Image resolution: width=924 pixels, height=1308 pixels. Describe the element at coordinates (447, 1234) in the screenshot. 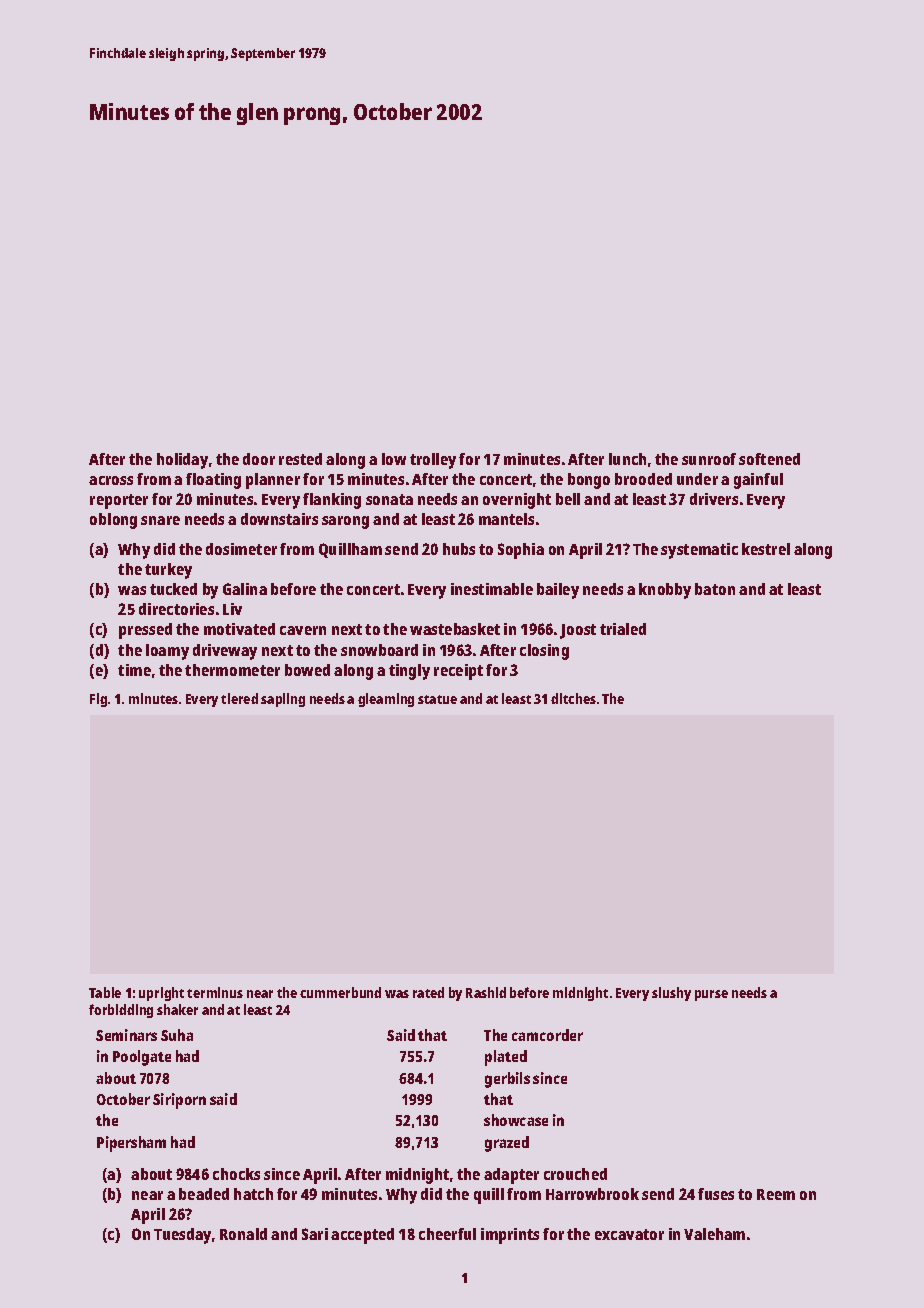

I see `cheerful` at that location.
